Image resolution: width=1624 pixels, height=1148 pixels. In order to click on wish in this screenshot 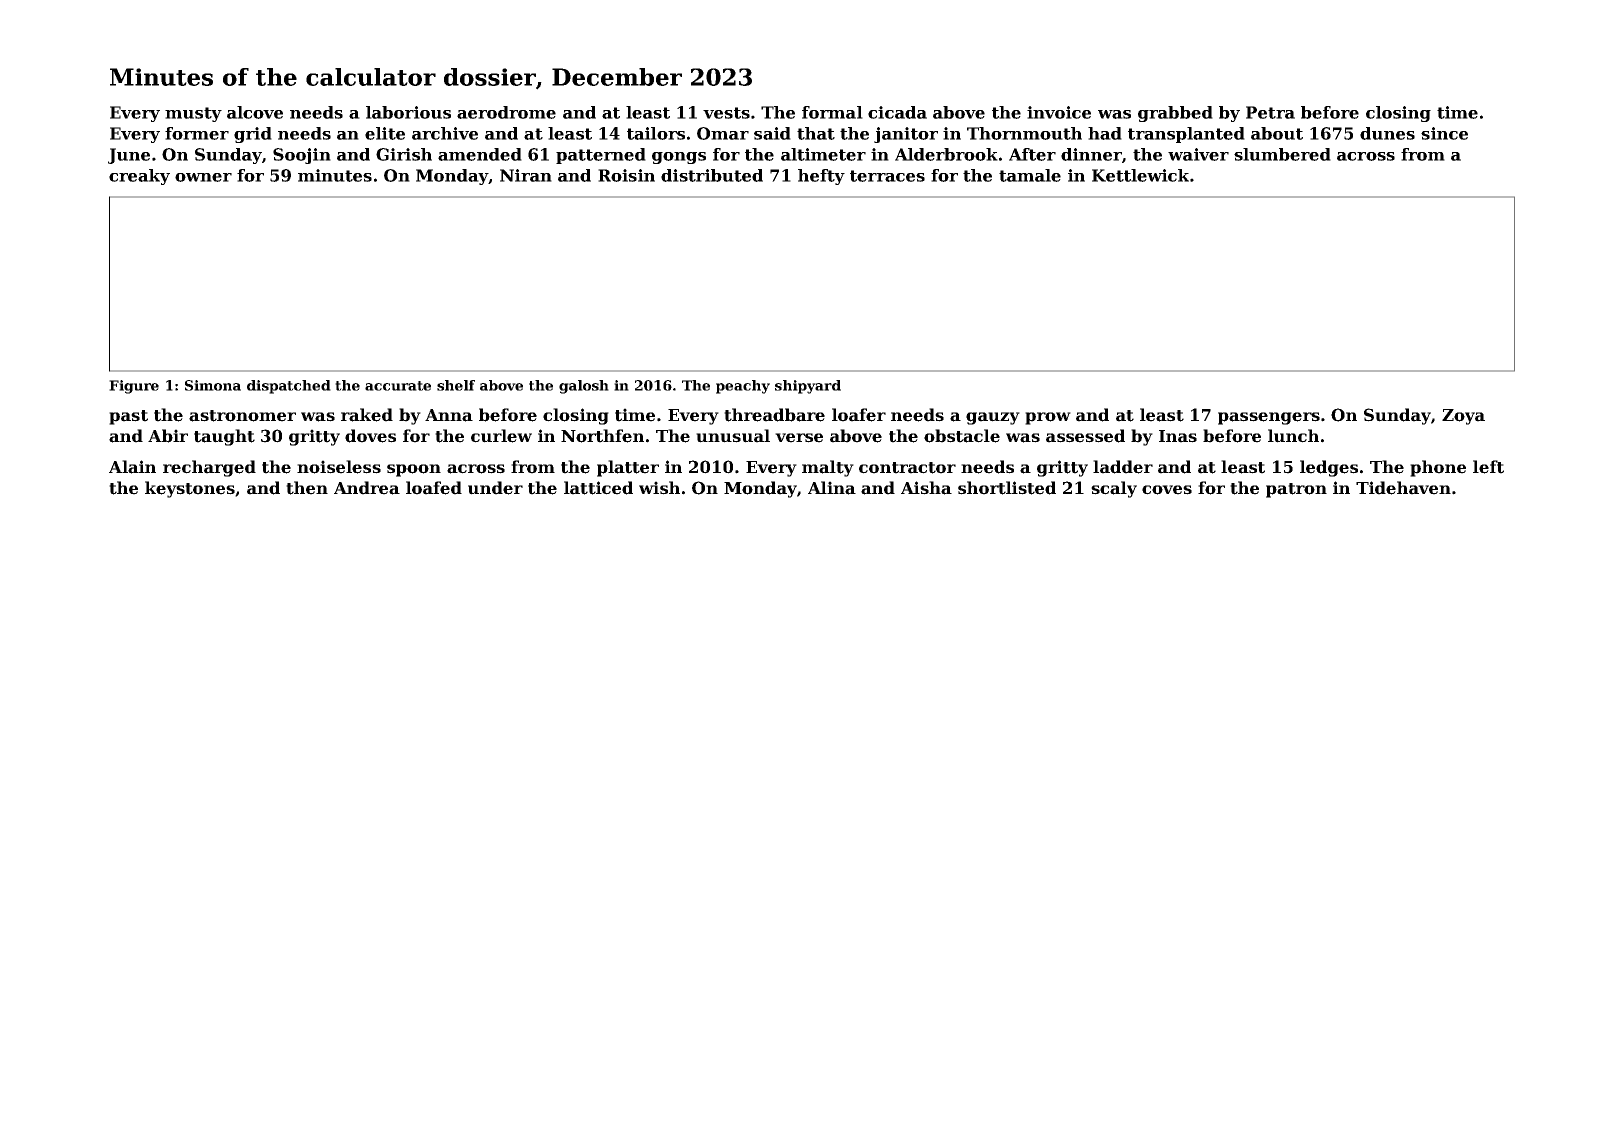, I will do `click(659, 488)`.
